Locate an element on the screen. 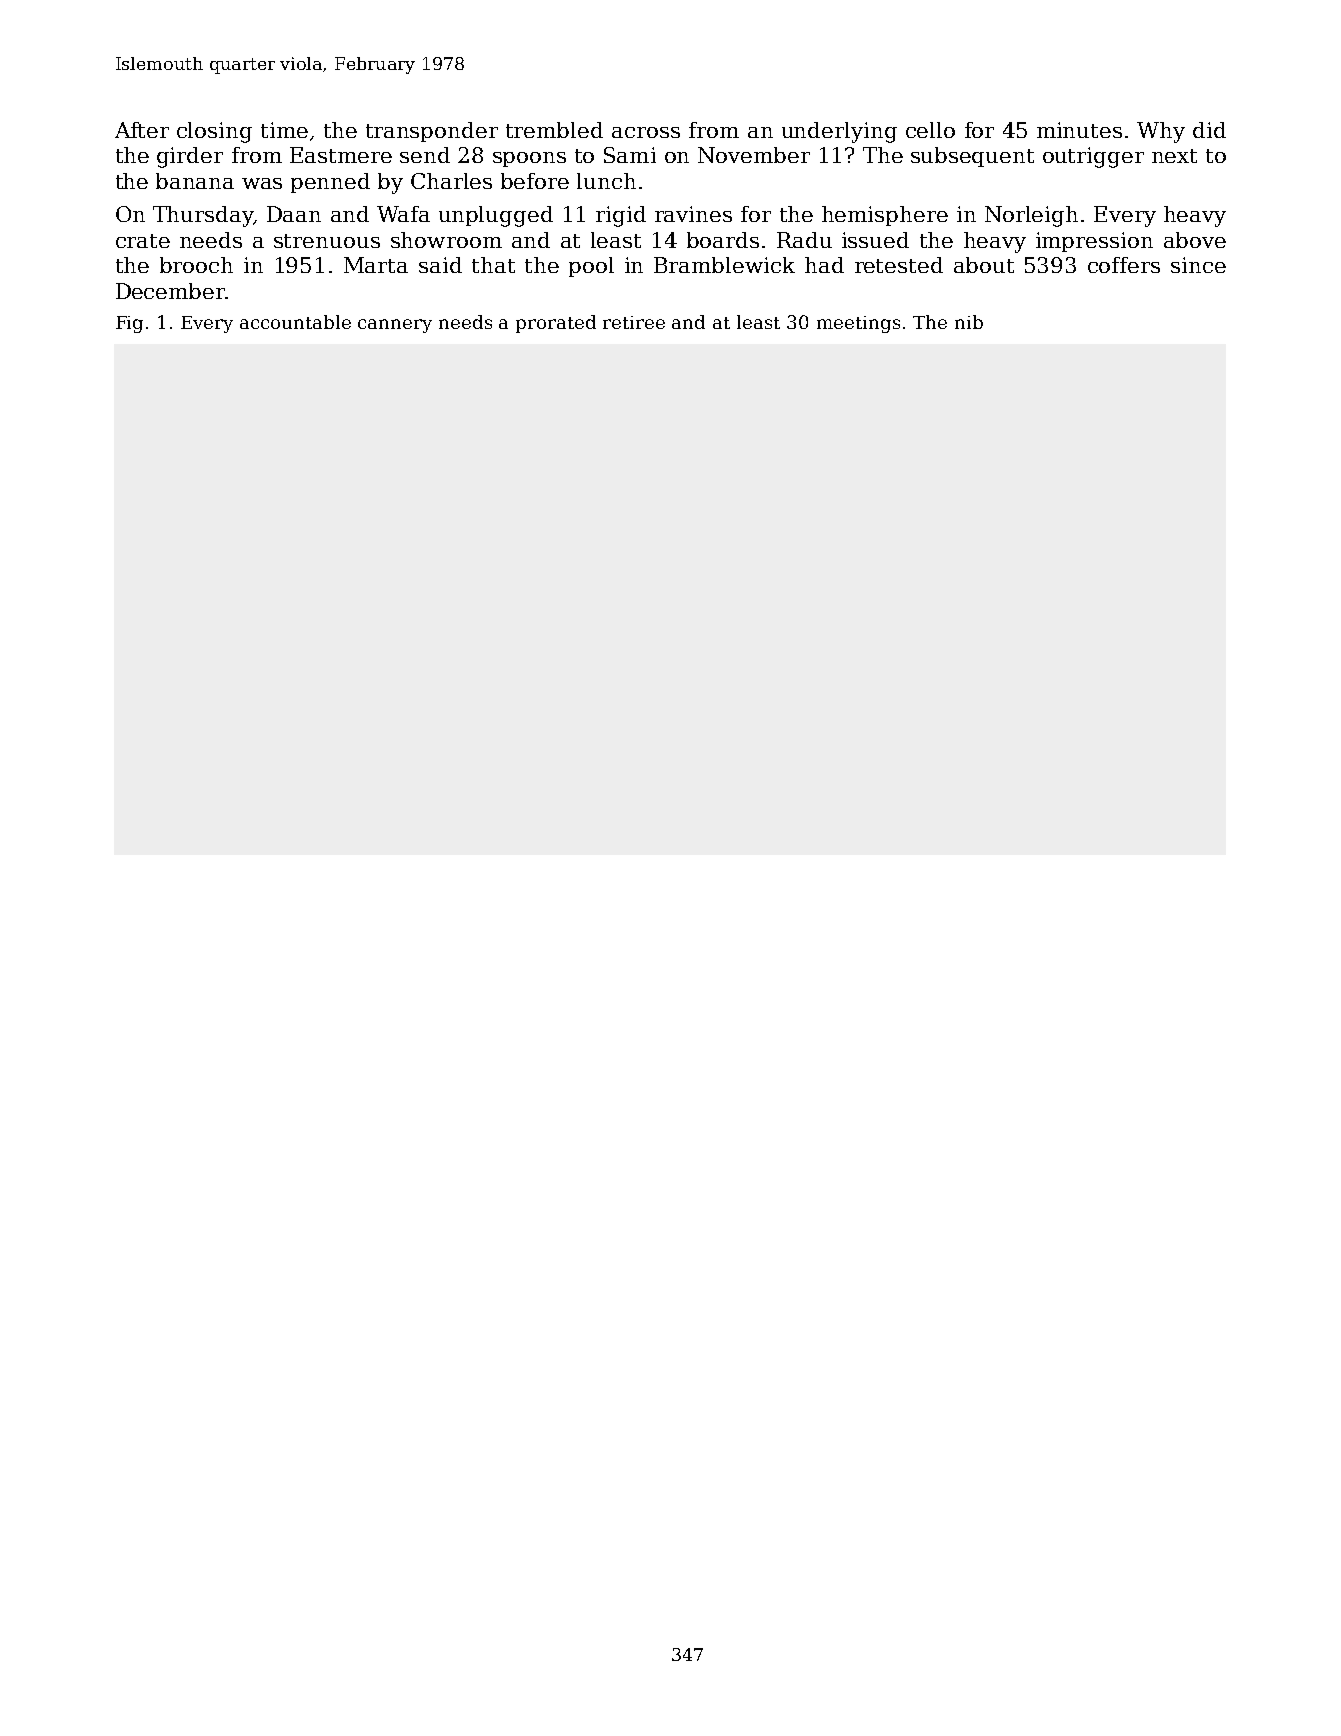  retested is located at coordinates (899, 265).
